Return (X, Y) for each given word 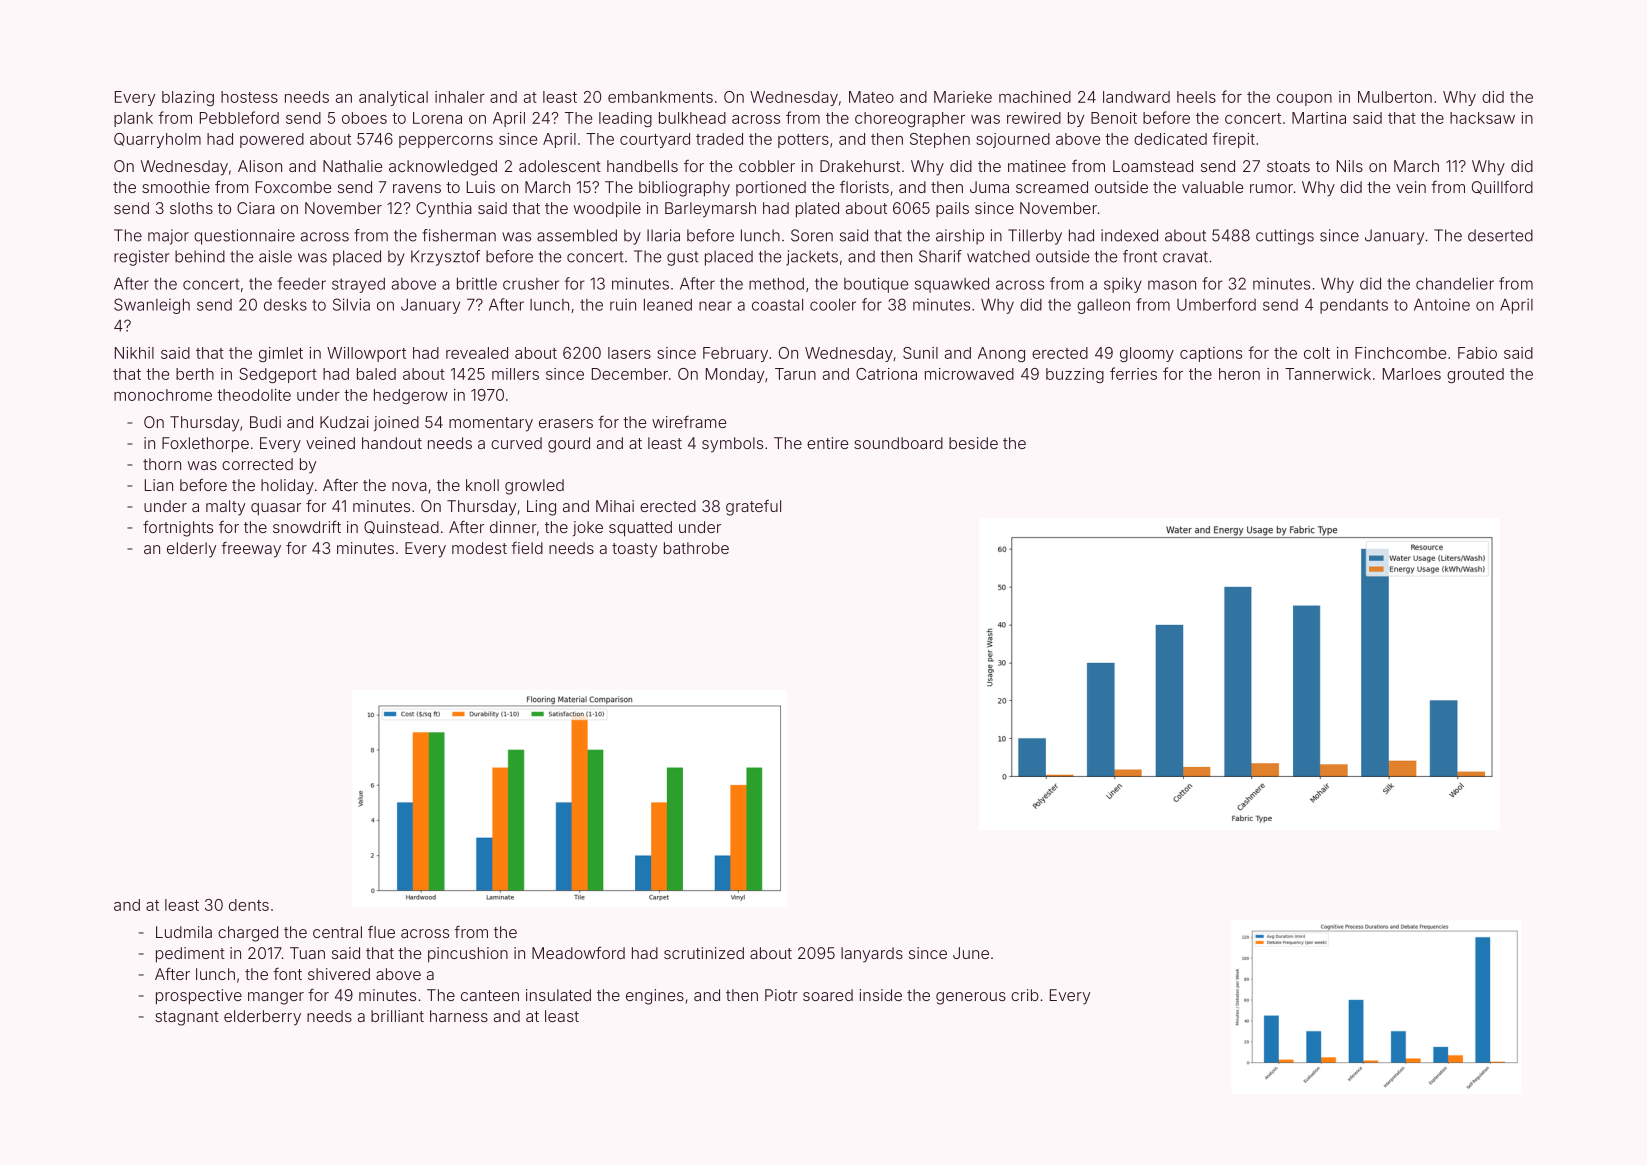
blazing (188, 98)
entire (827, 443)
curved (516, 443)
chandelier (1455, 283)
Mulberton (1395, 97)
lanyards (872, 955)
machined (1035, 97)
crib (1025, 995)
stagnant (187, 1018)
